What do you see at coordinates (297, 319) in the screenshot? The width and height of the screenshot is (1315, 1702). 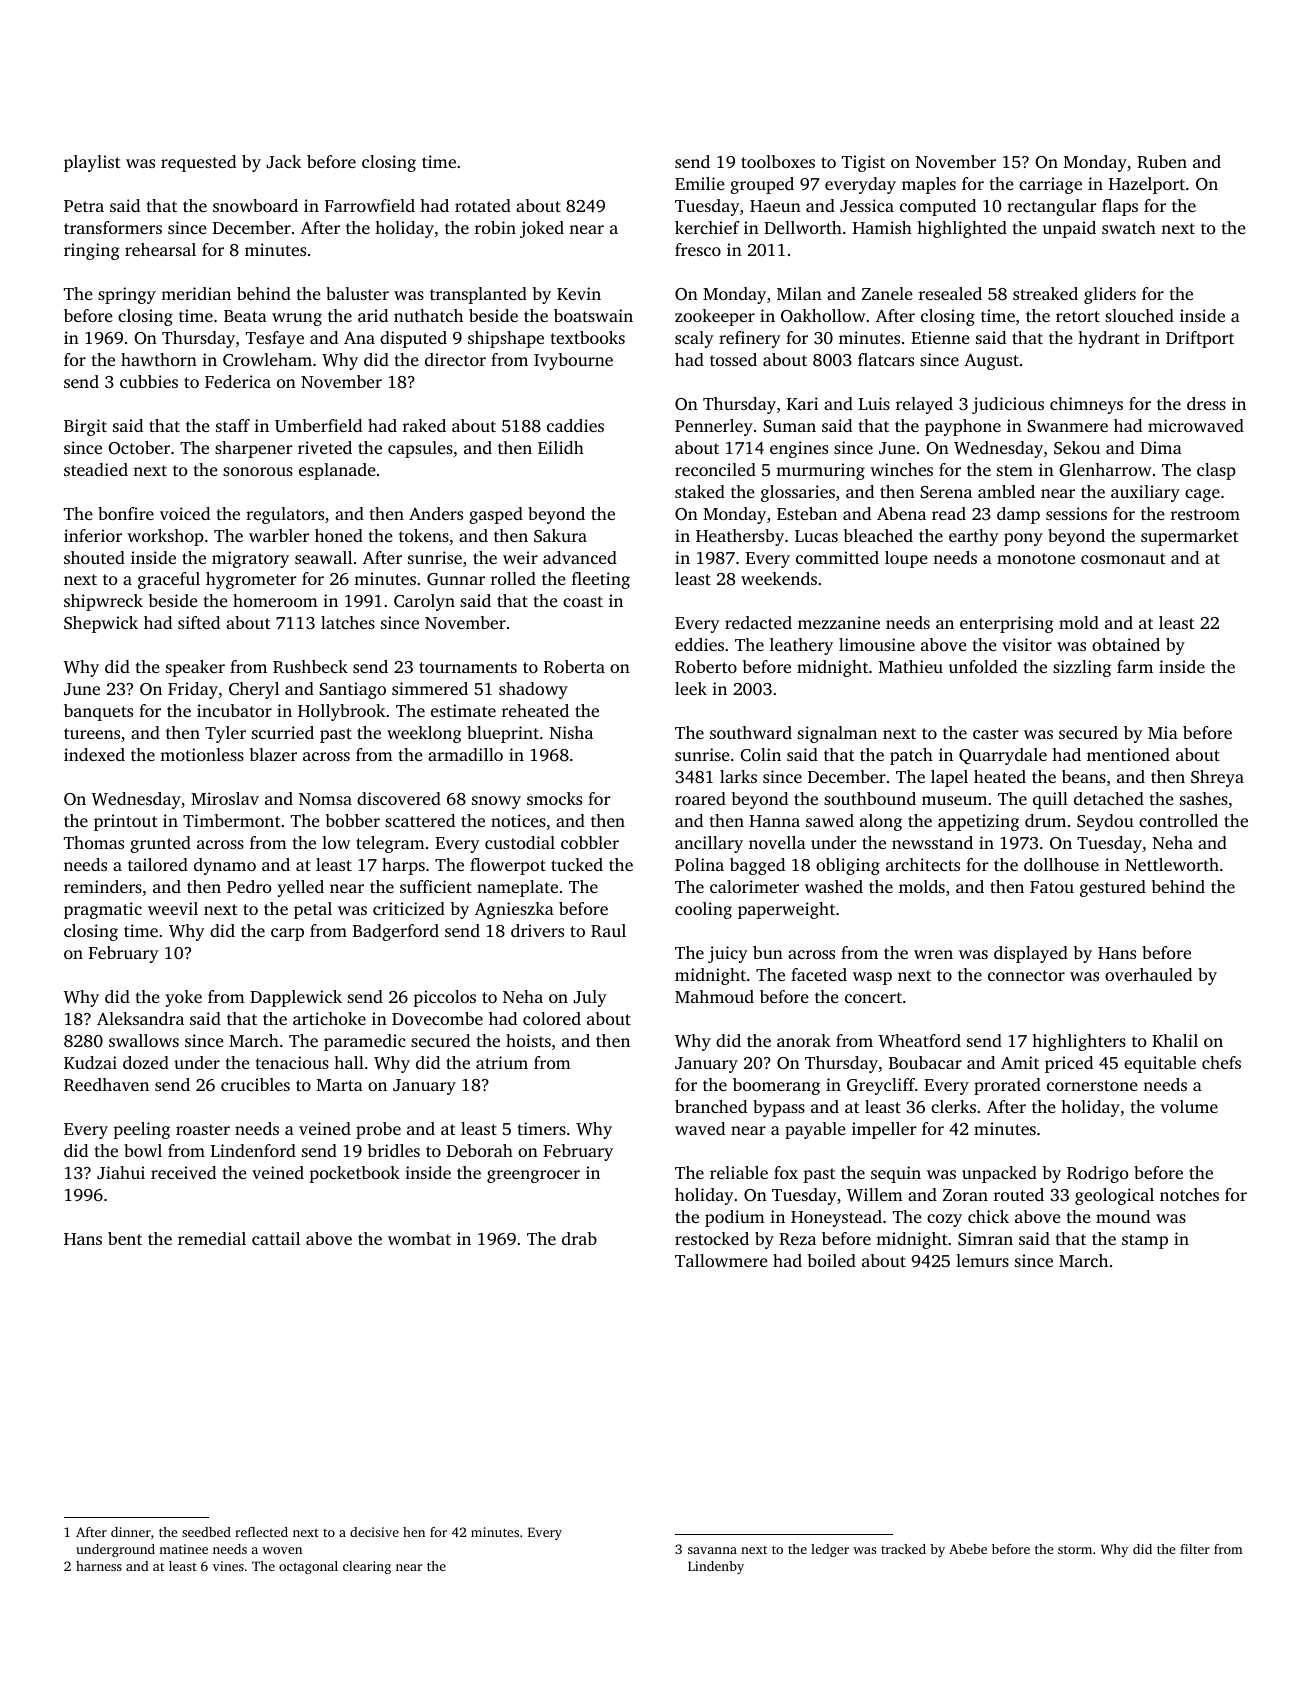 I see `wrung` at bounding box center [297, 319].
